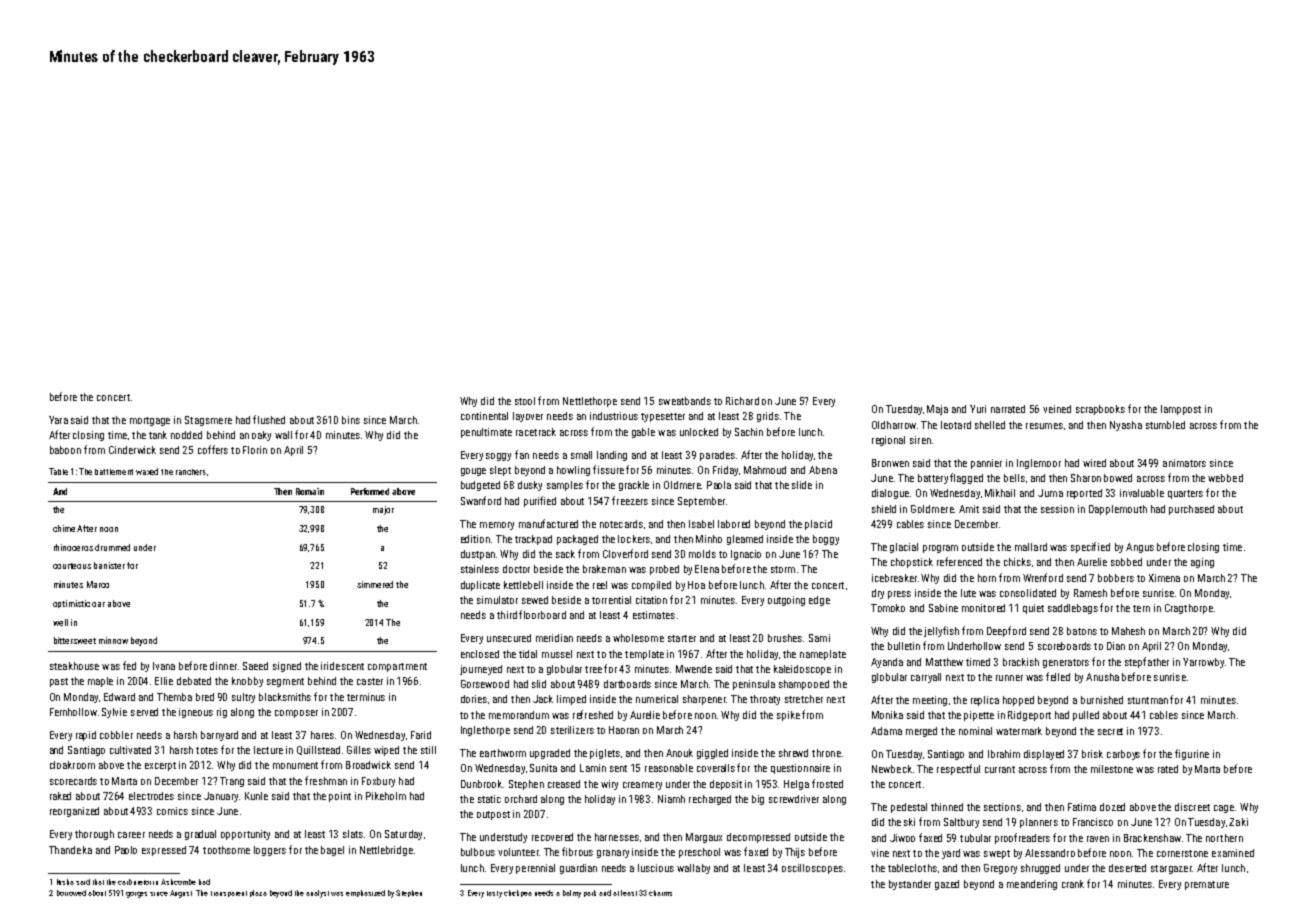 This page has height=924, width=1308. I want to click on park, so click(590, 893).
